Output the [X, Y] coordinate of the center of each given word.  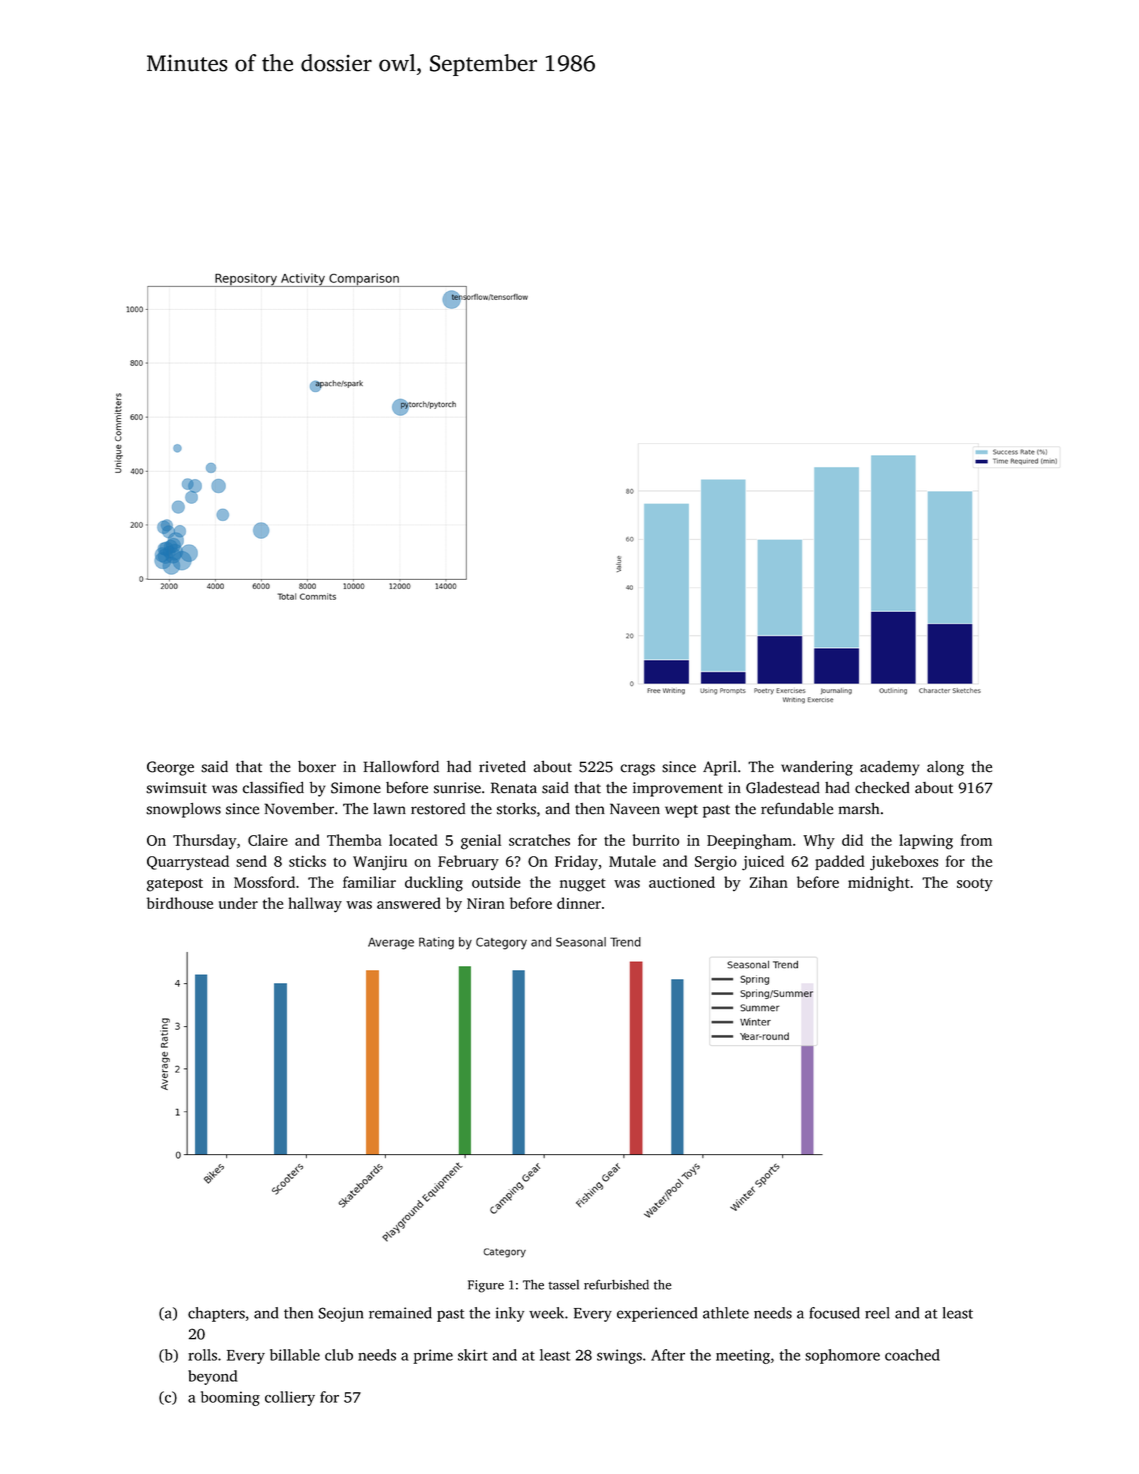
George [170, 768]
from [976, 840]
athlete [726, 1313]
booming [230, 1398]
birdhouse [180, 903]
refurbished [616, 1284]
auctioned [682, 882]
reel [877, 1313]
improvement [678, 789]
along [945, 768]
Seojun [340, 1314]
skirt [473, 1355]
